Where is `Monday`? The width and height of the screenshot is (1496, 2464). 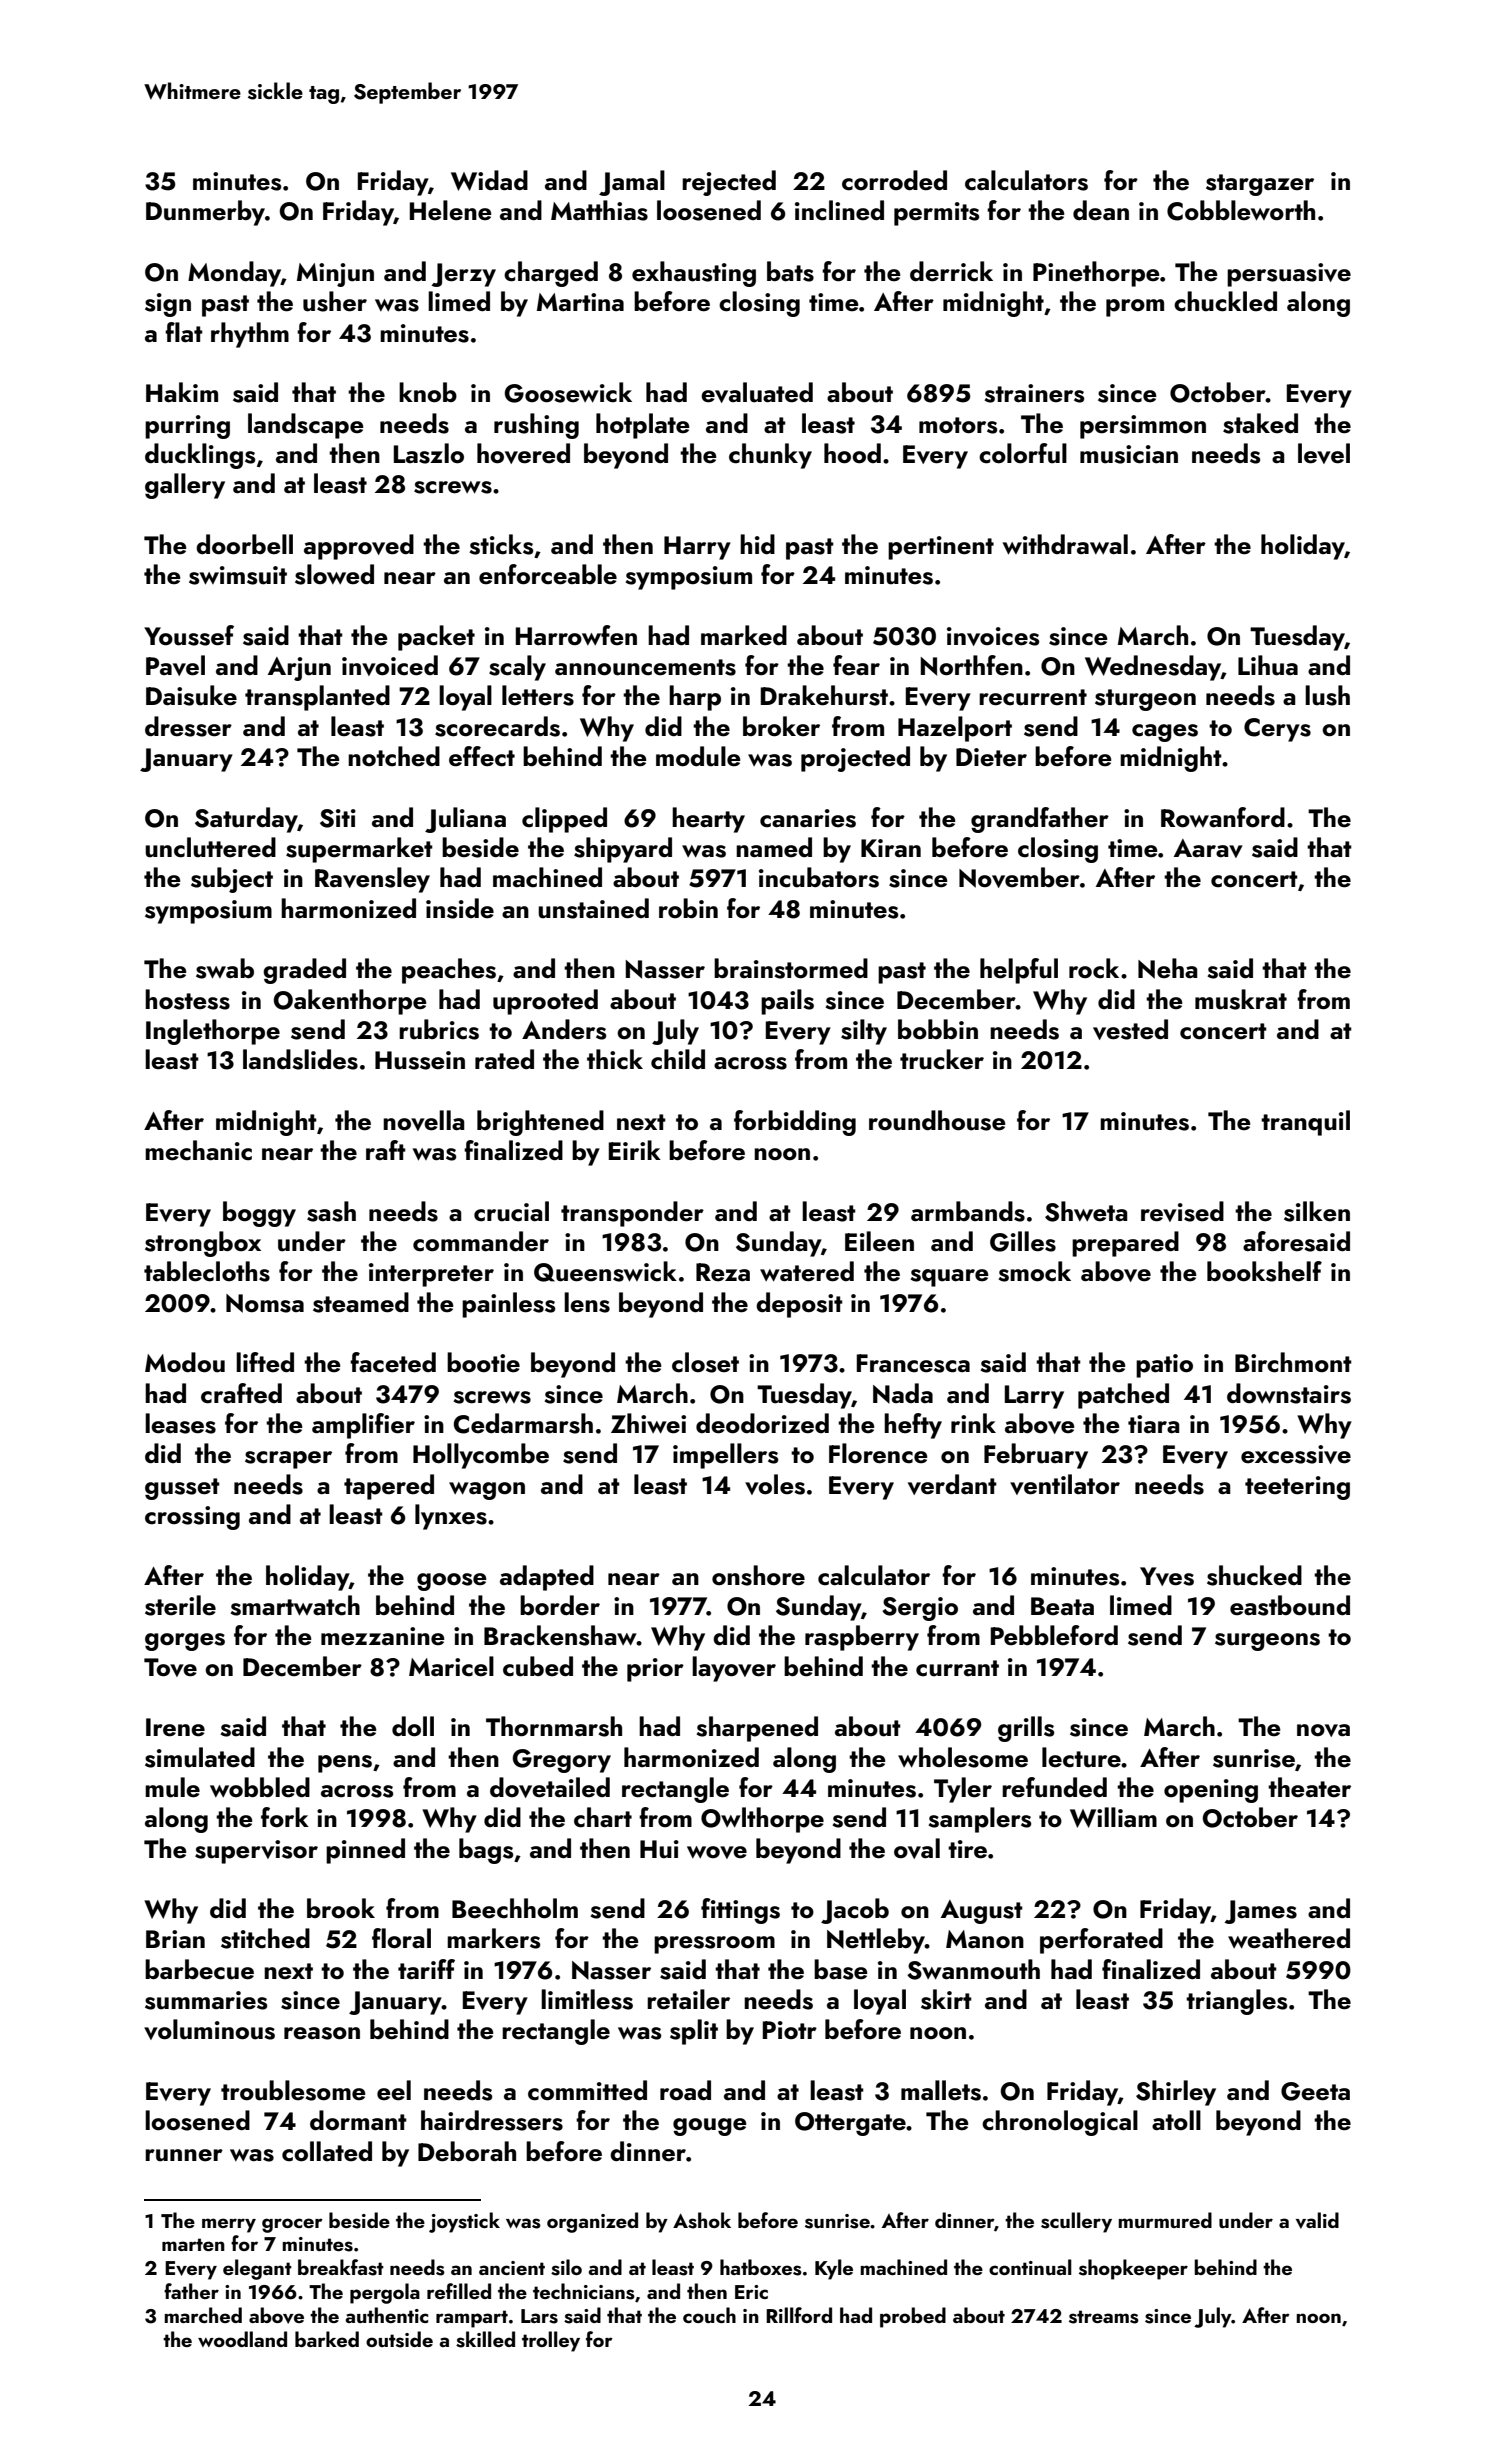
Monday is located at coordinates (234, 274).
